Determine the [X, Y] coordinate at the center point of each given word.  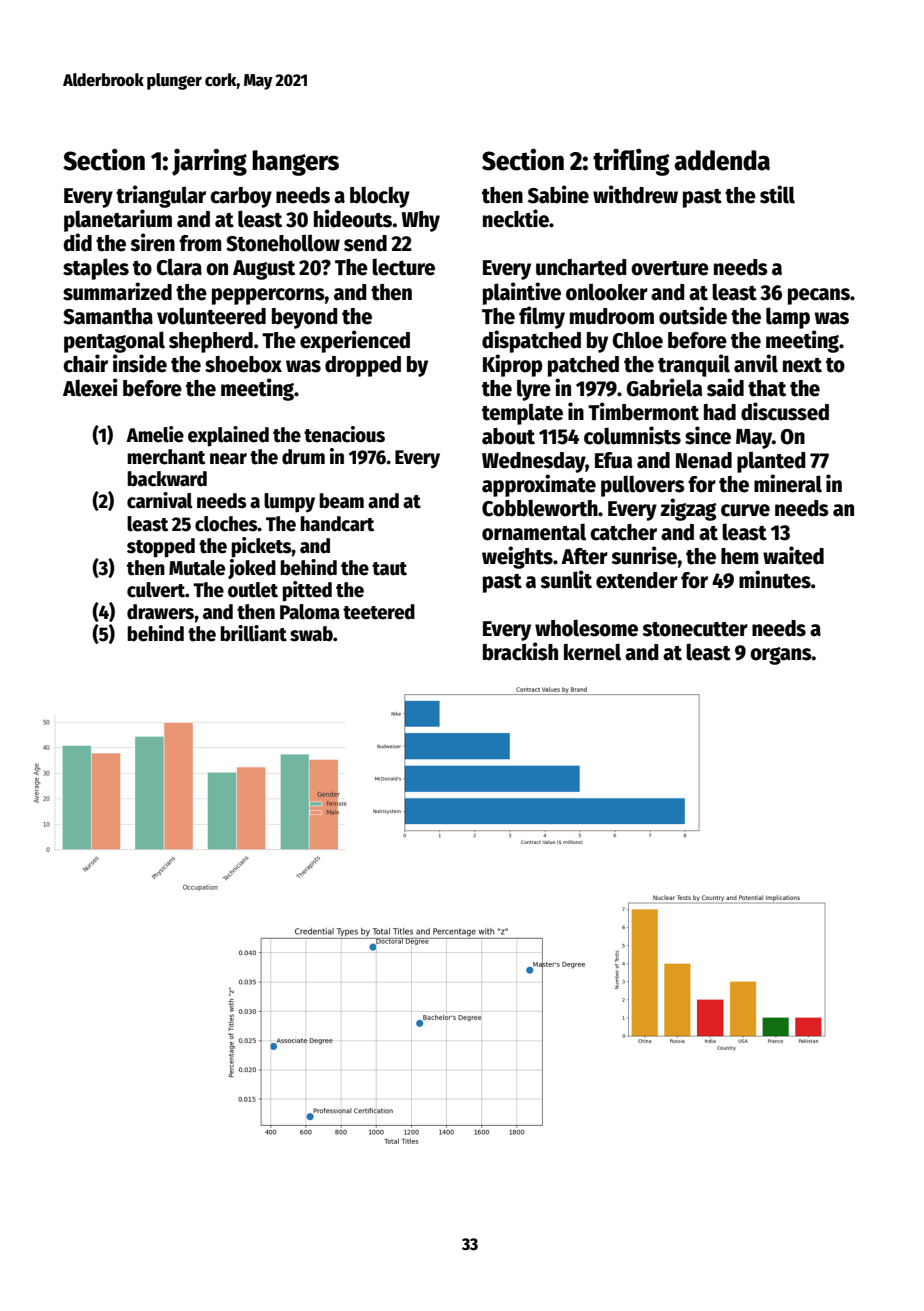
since [708, 435]
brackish [520, 651]
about [508, 436]
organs [781, 656]
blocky [380, 197]
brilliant [253, 633]
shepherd [211, 342]
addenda [722, 160]
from [200, 243]
